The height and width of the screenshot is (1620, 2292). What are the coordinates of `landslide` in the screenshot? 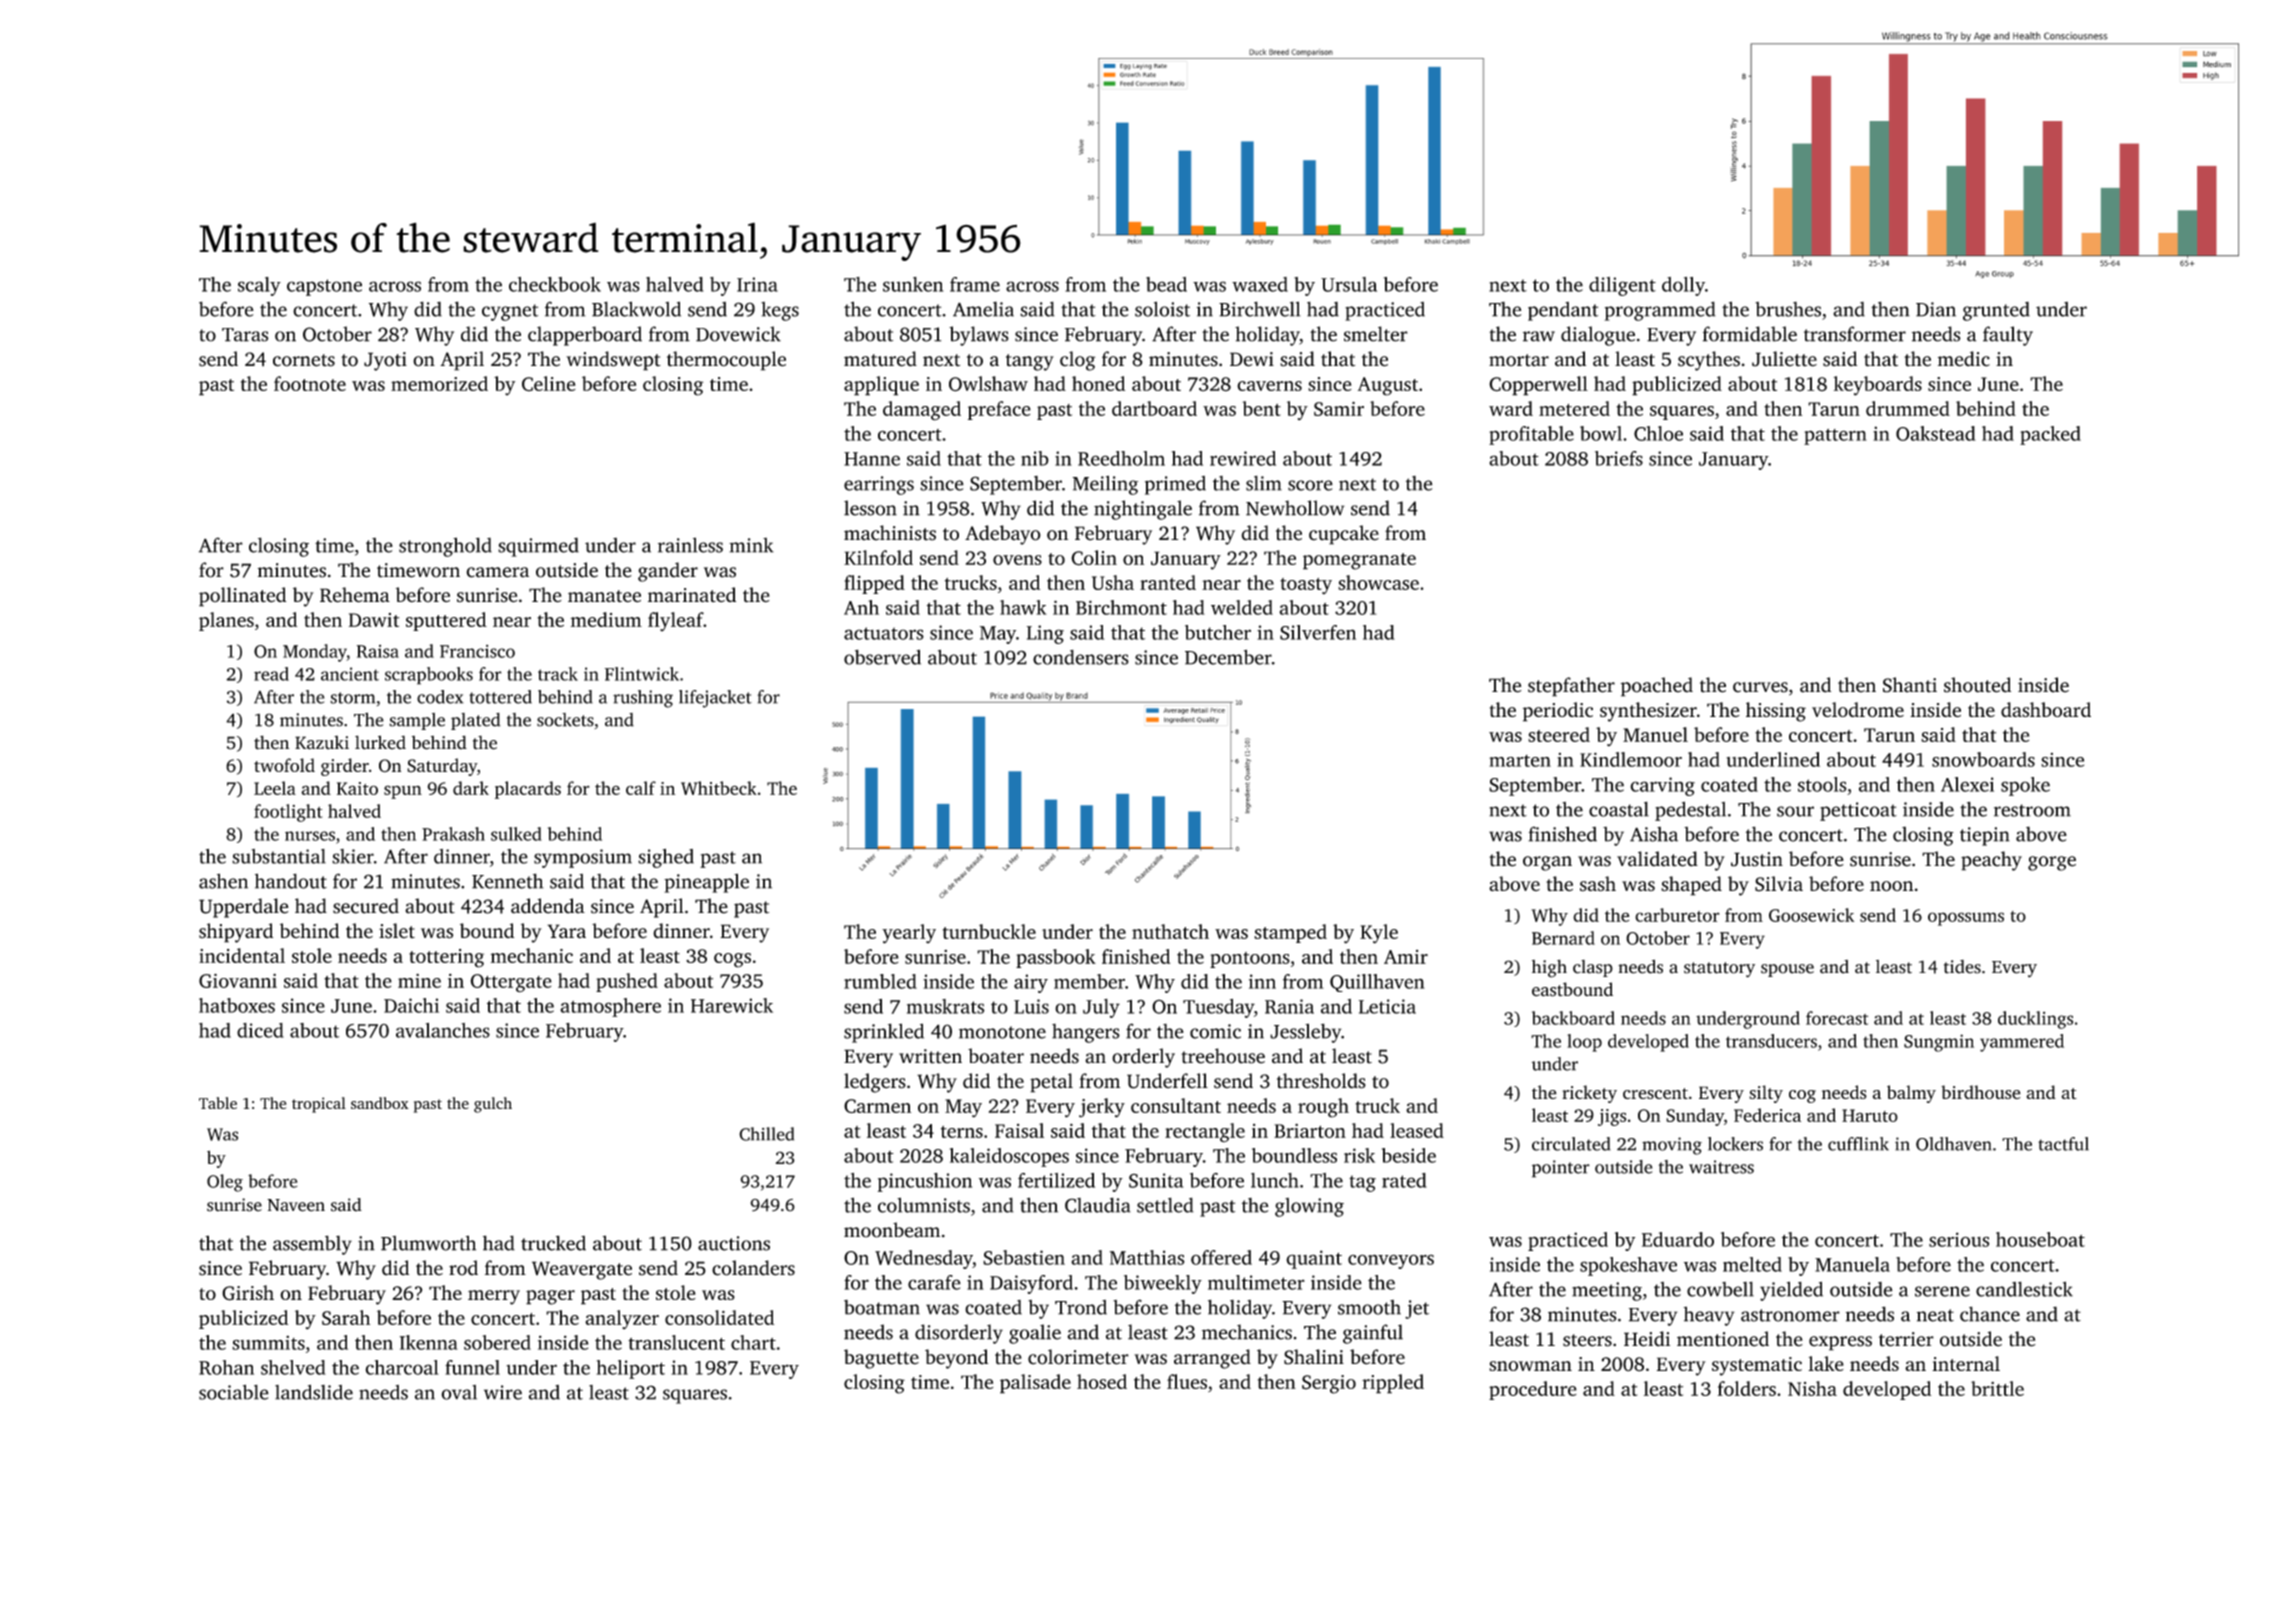 It's located at (314, 1392).
